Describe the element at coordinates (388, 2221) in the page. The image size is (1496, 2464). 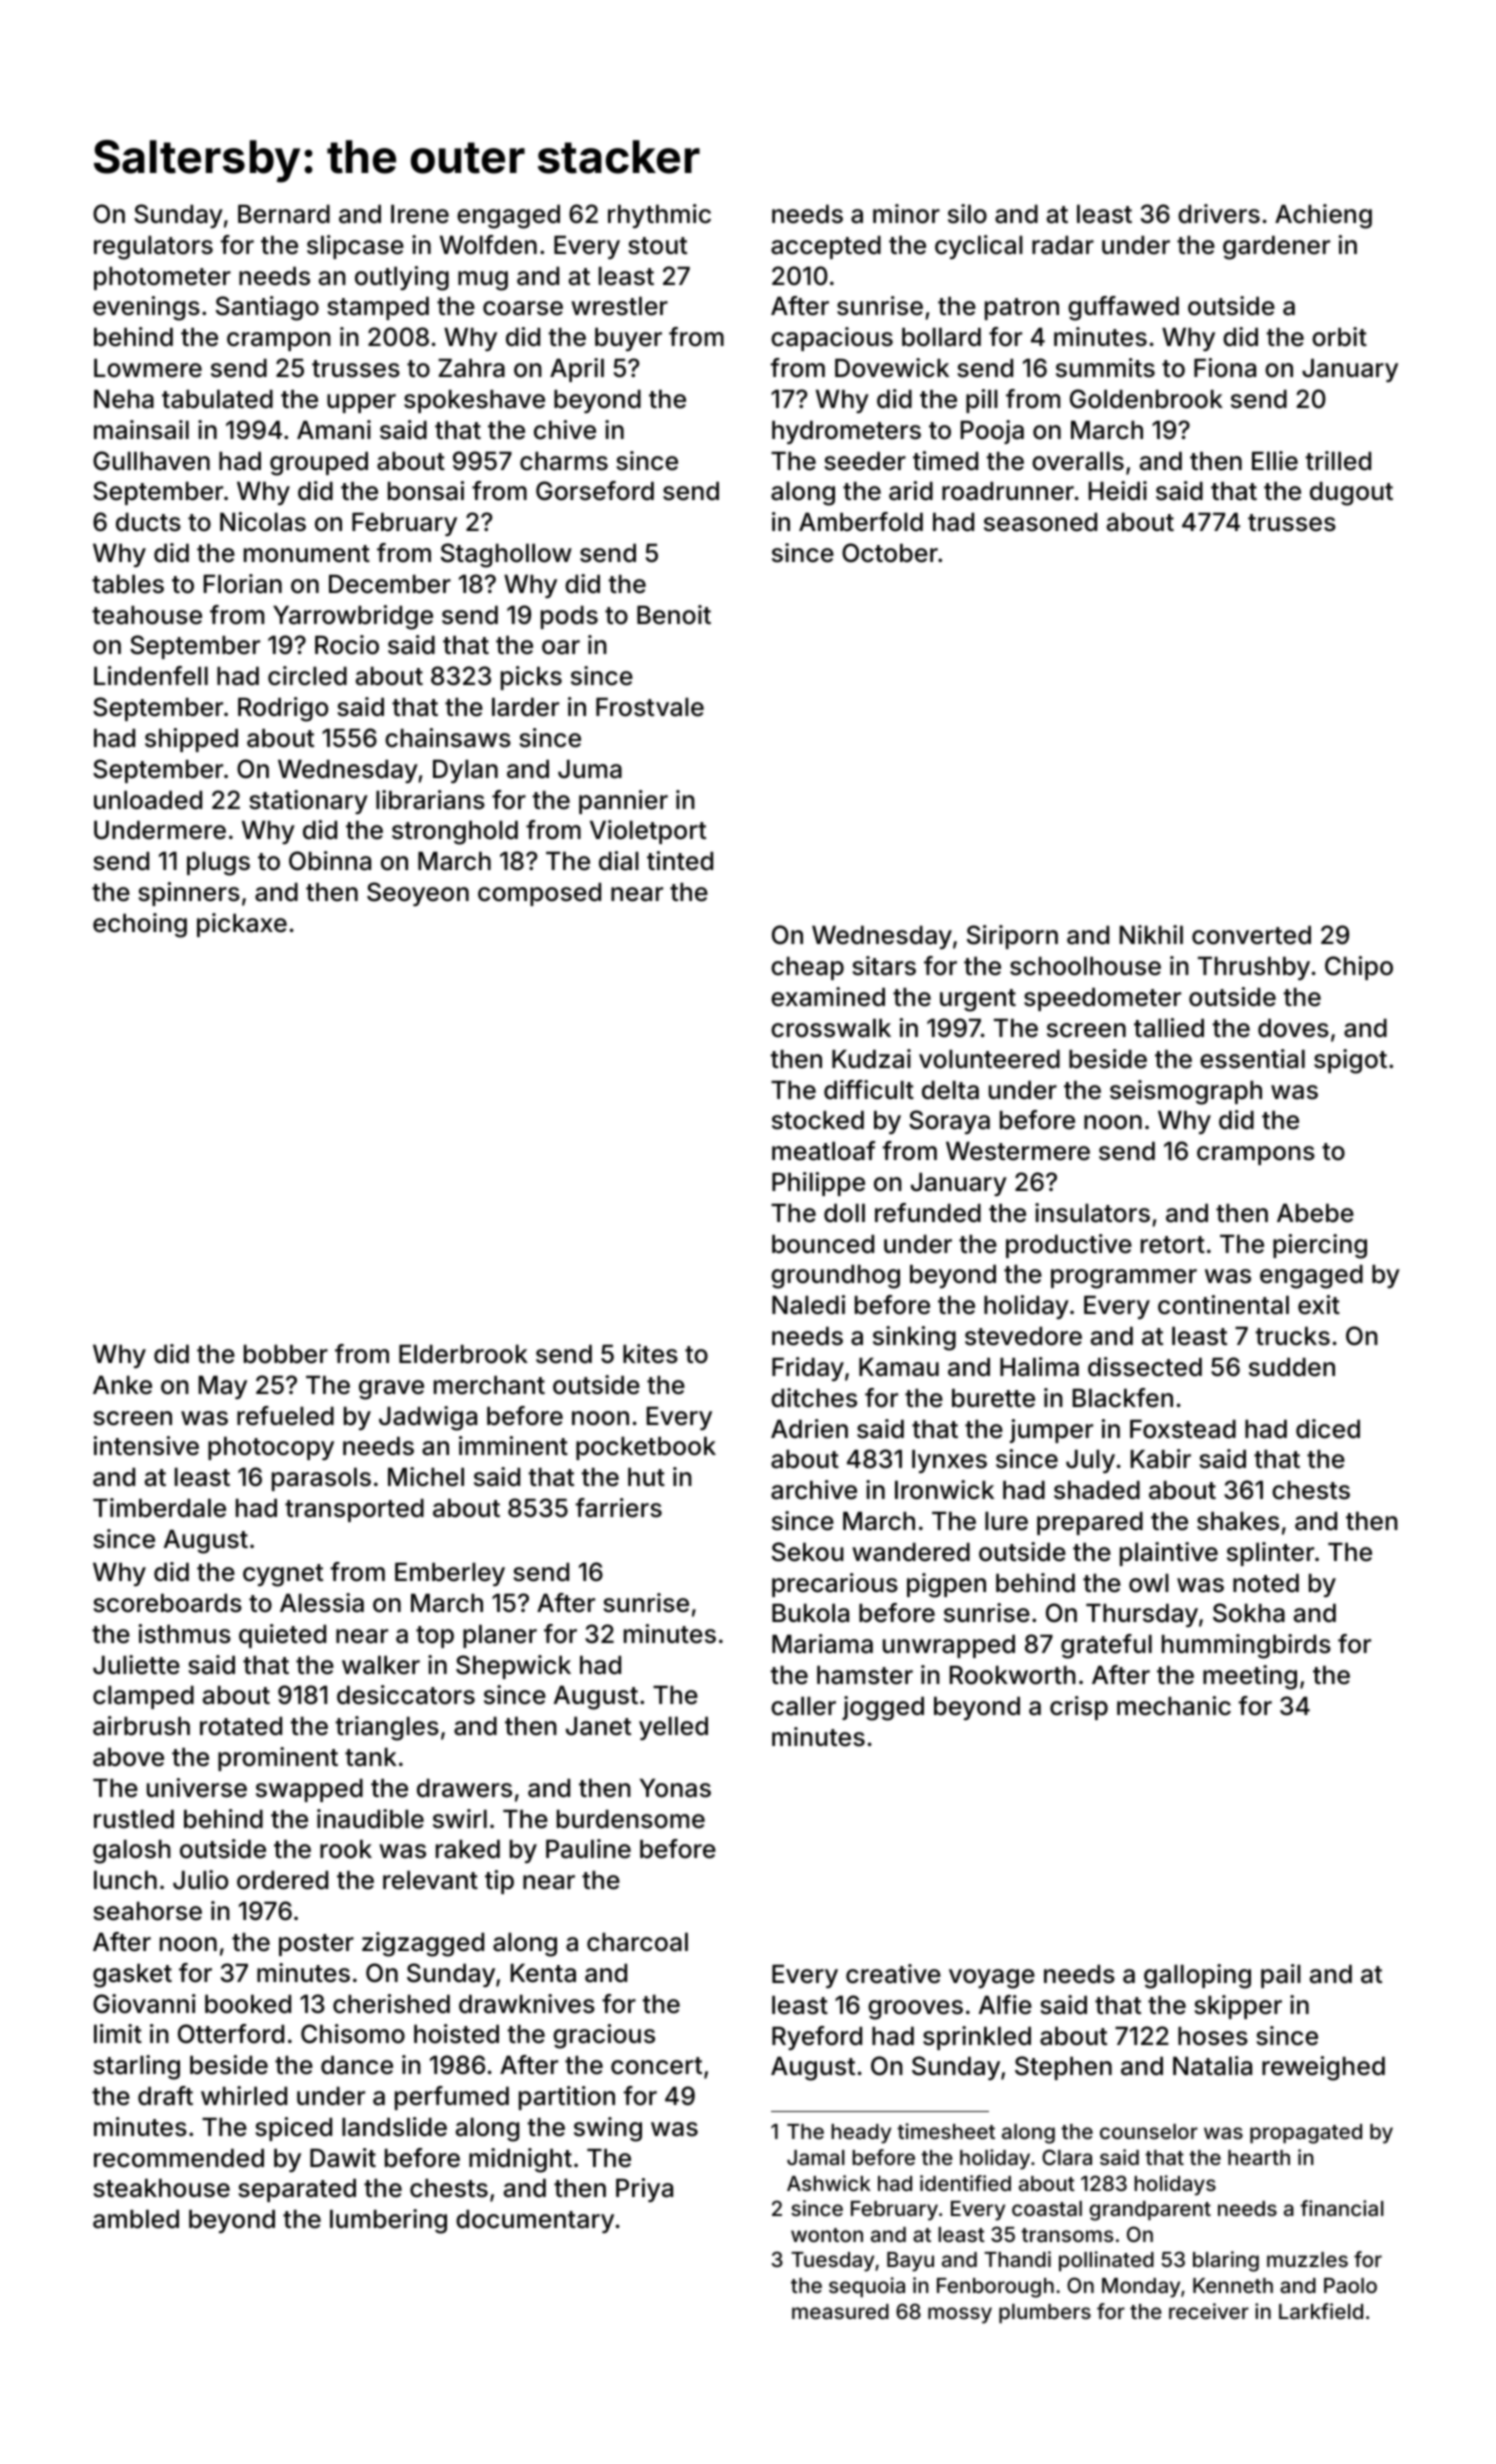
I see `lumbering` at that location.
